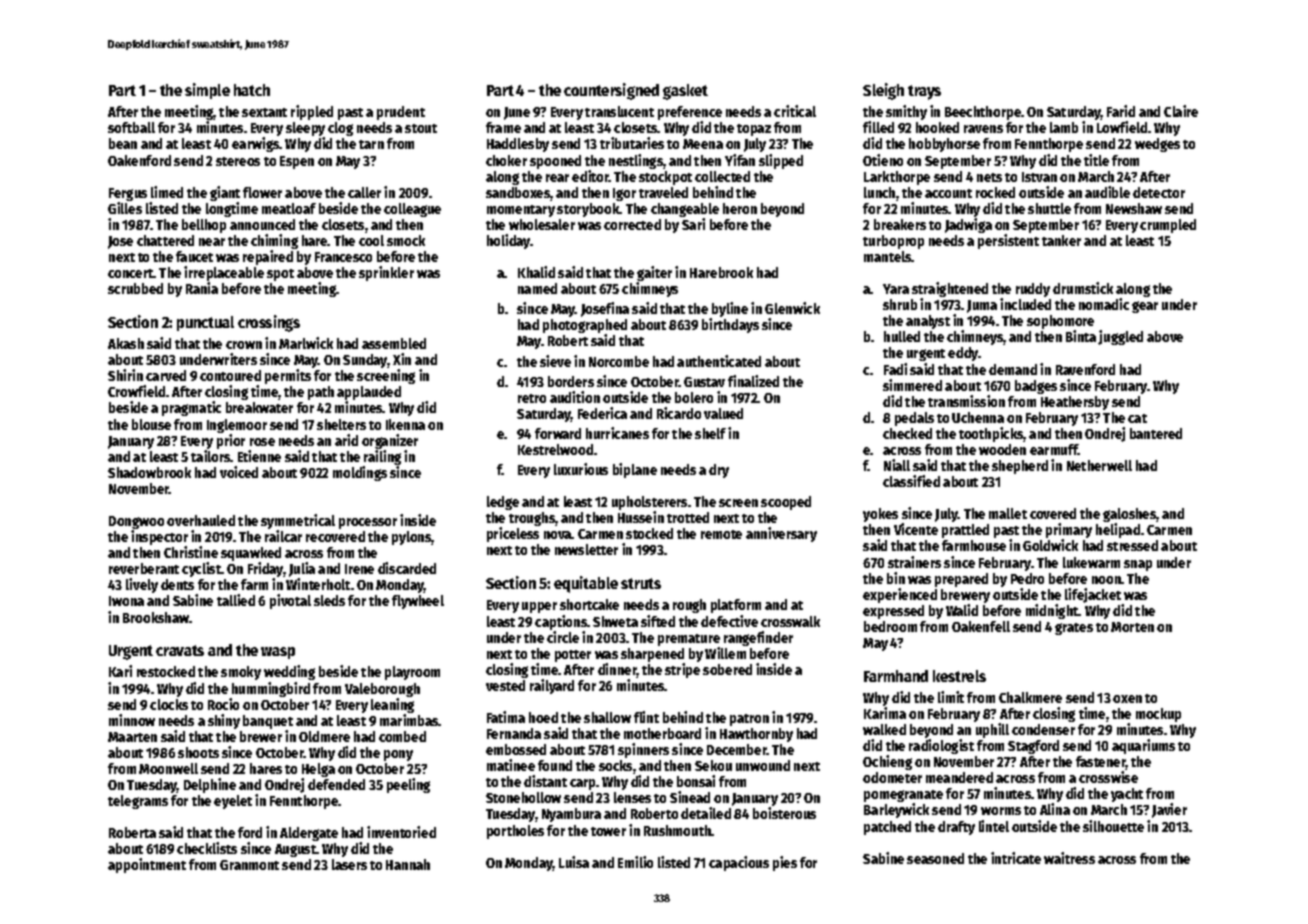 The height and width of the image is (924, 1308). What do you see at coordinates (147, 865) in the image?
I see `appointment` at bounding box center [147, 865].
